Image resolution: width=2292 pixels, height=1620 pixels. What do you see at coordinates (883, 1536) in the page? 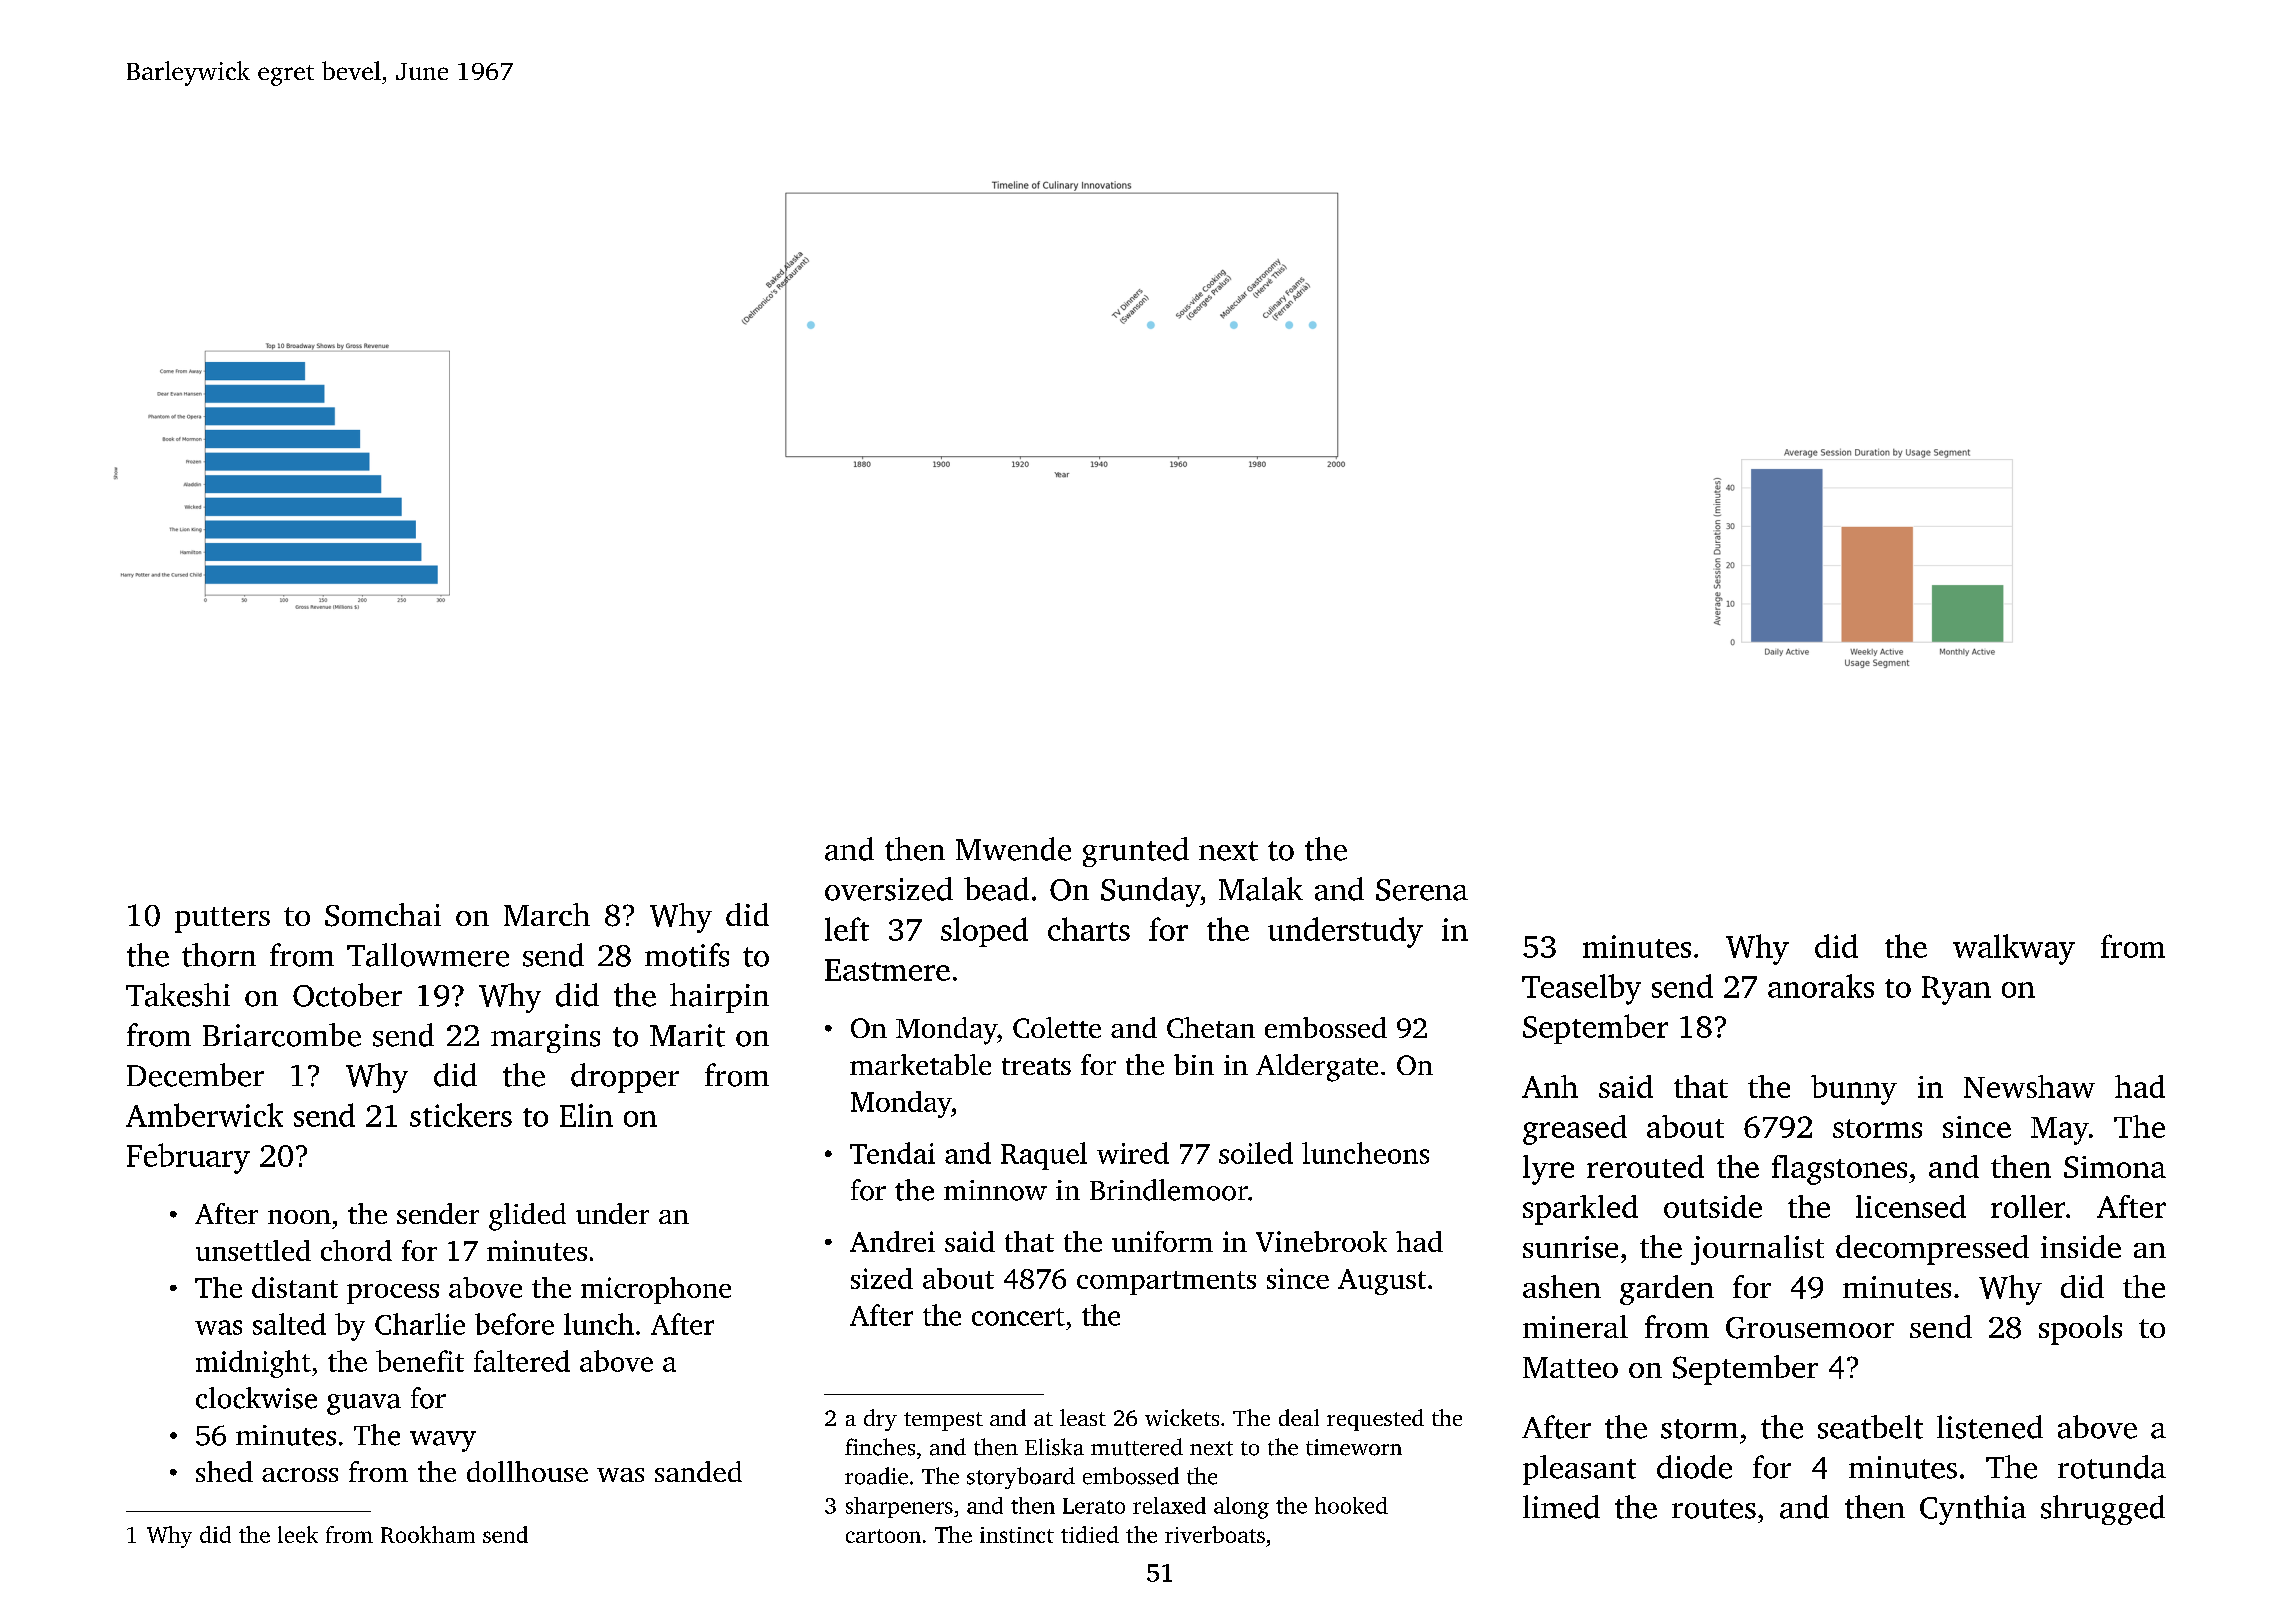
I see `cartoon` at bounding box center [883, 1536].
